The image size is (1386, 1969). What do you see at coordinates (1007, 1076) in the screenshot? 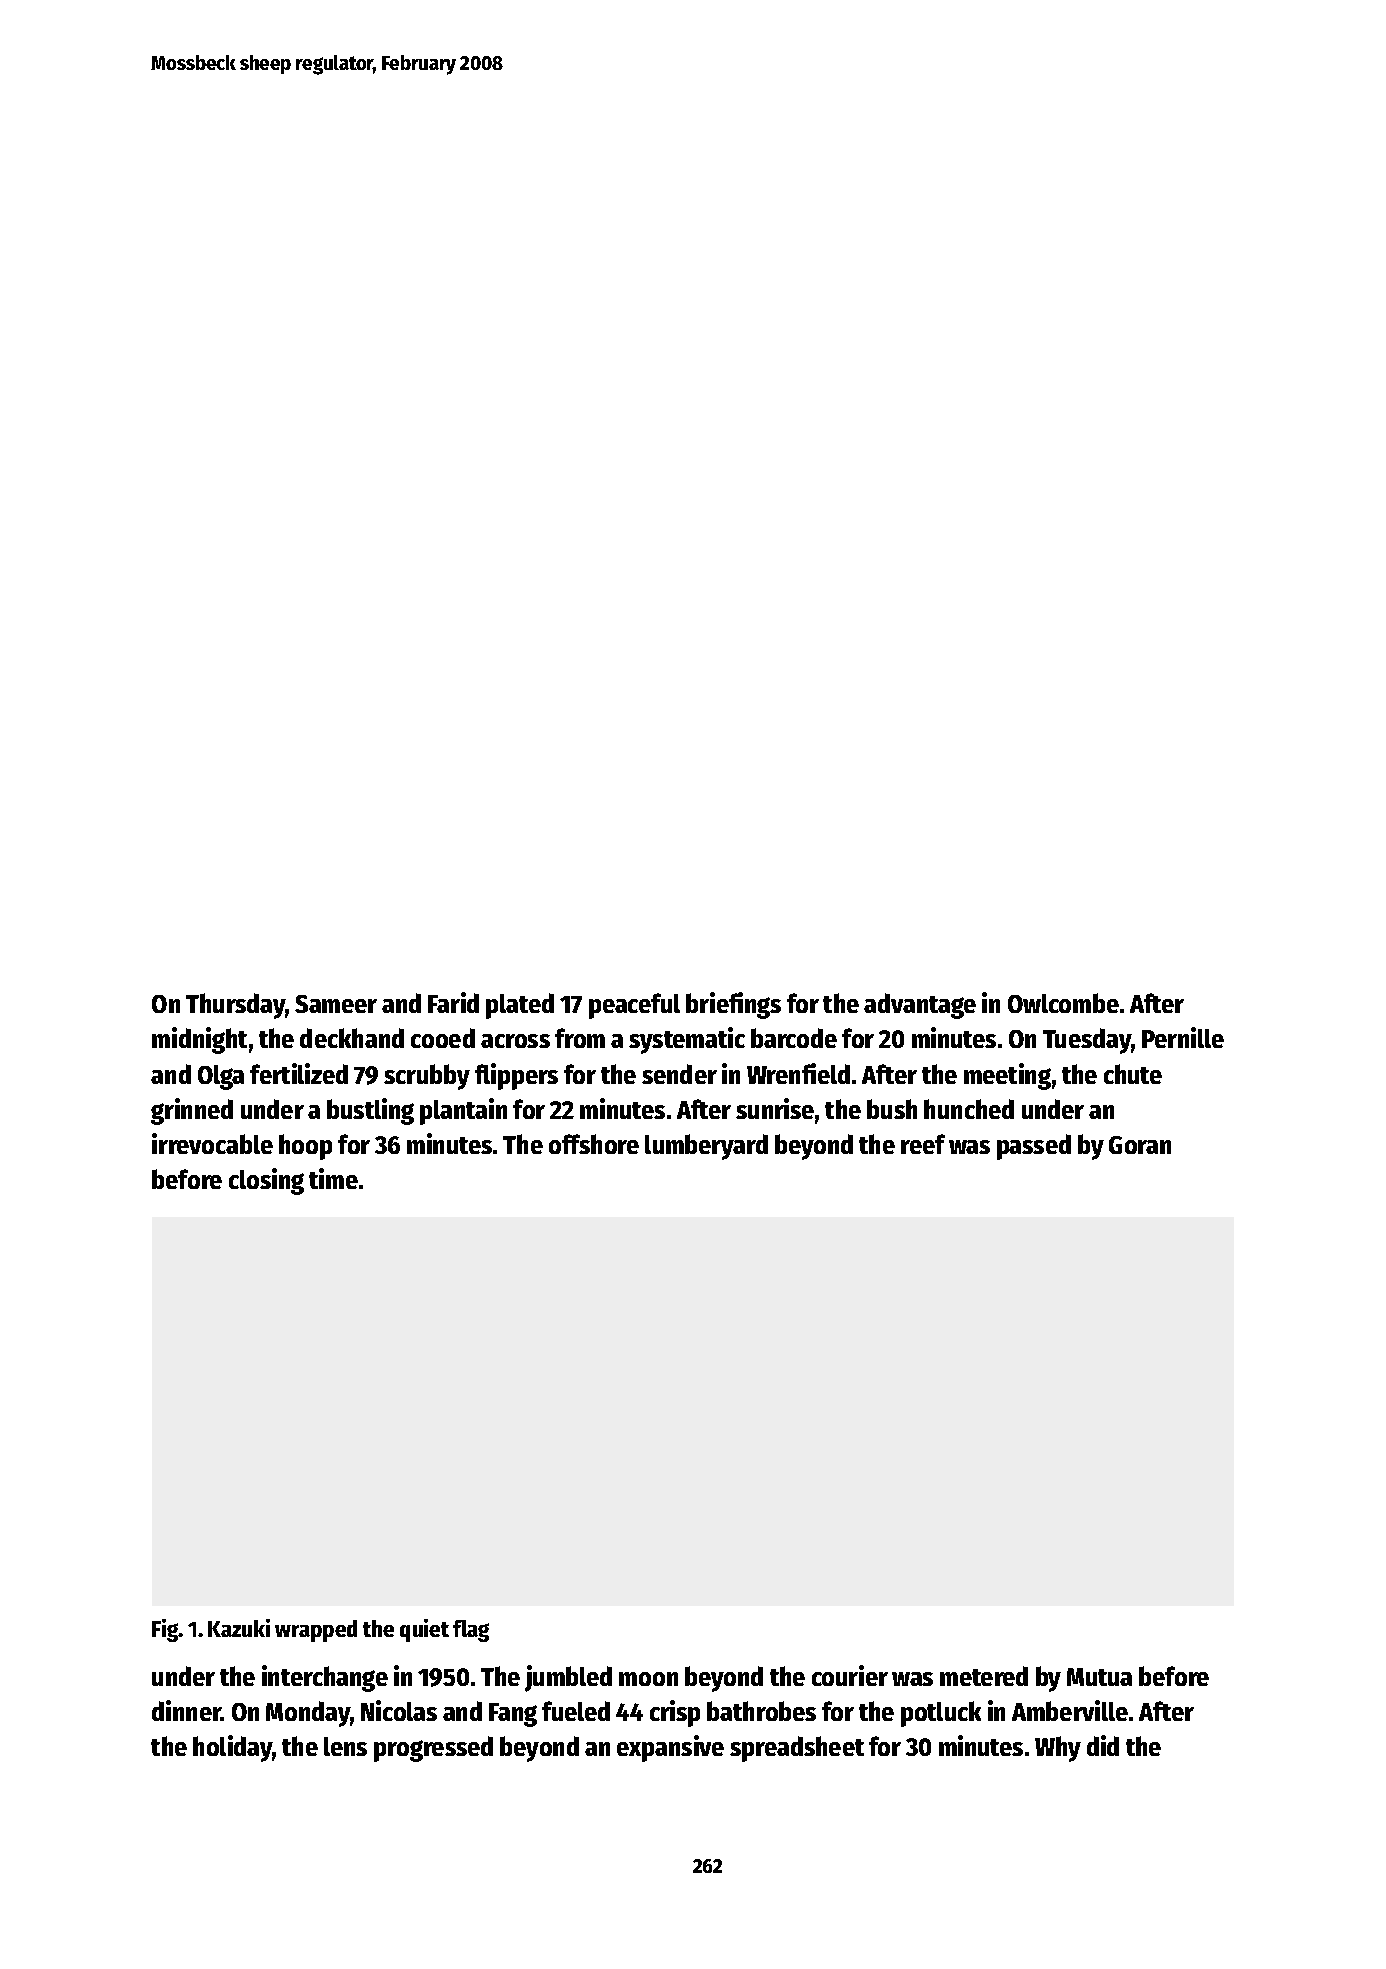
I see `meeting` at bounding box center [1007, 1076].
